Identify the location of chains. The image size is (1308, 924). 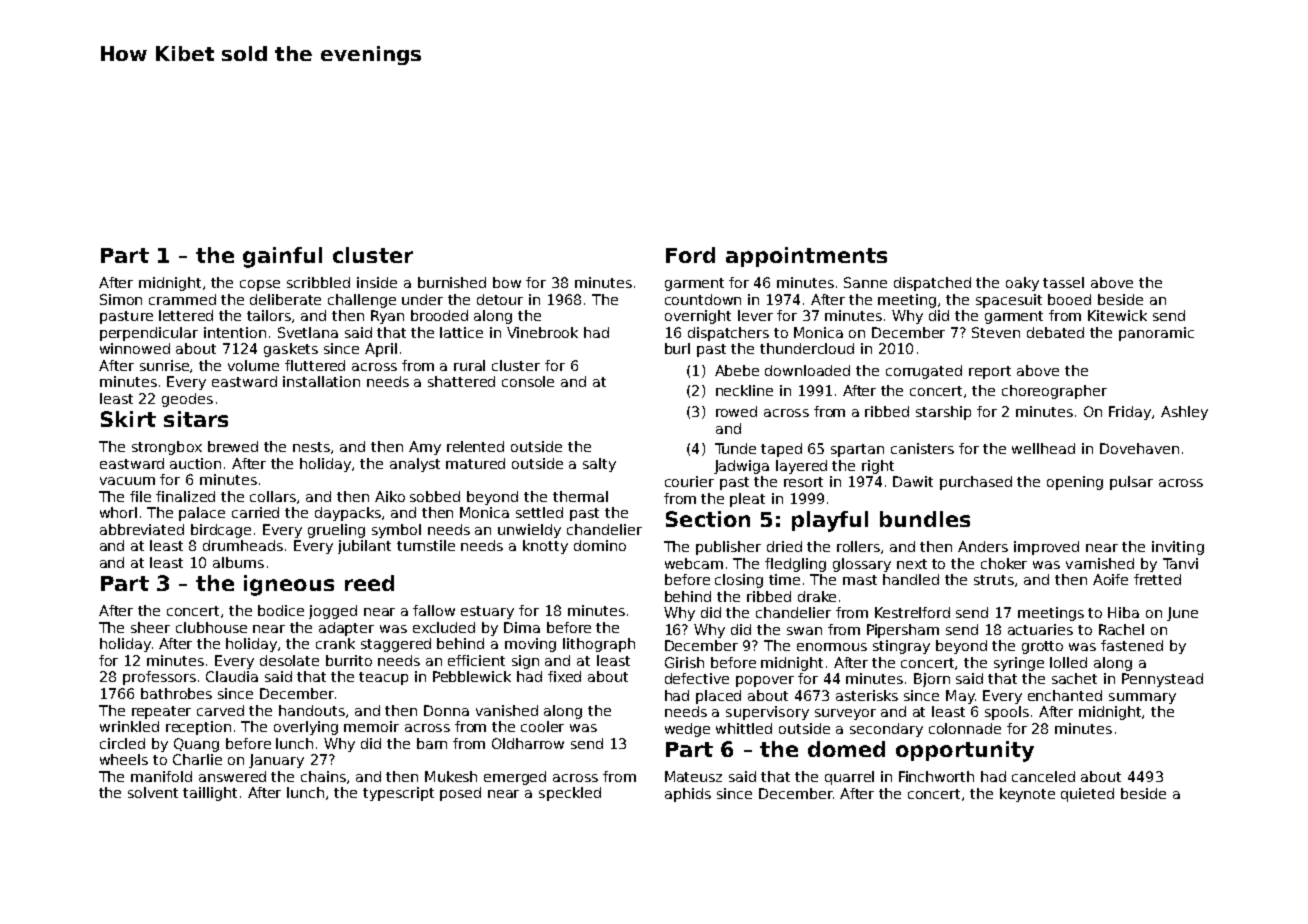
(323, 776).
